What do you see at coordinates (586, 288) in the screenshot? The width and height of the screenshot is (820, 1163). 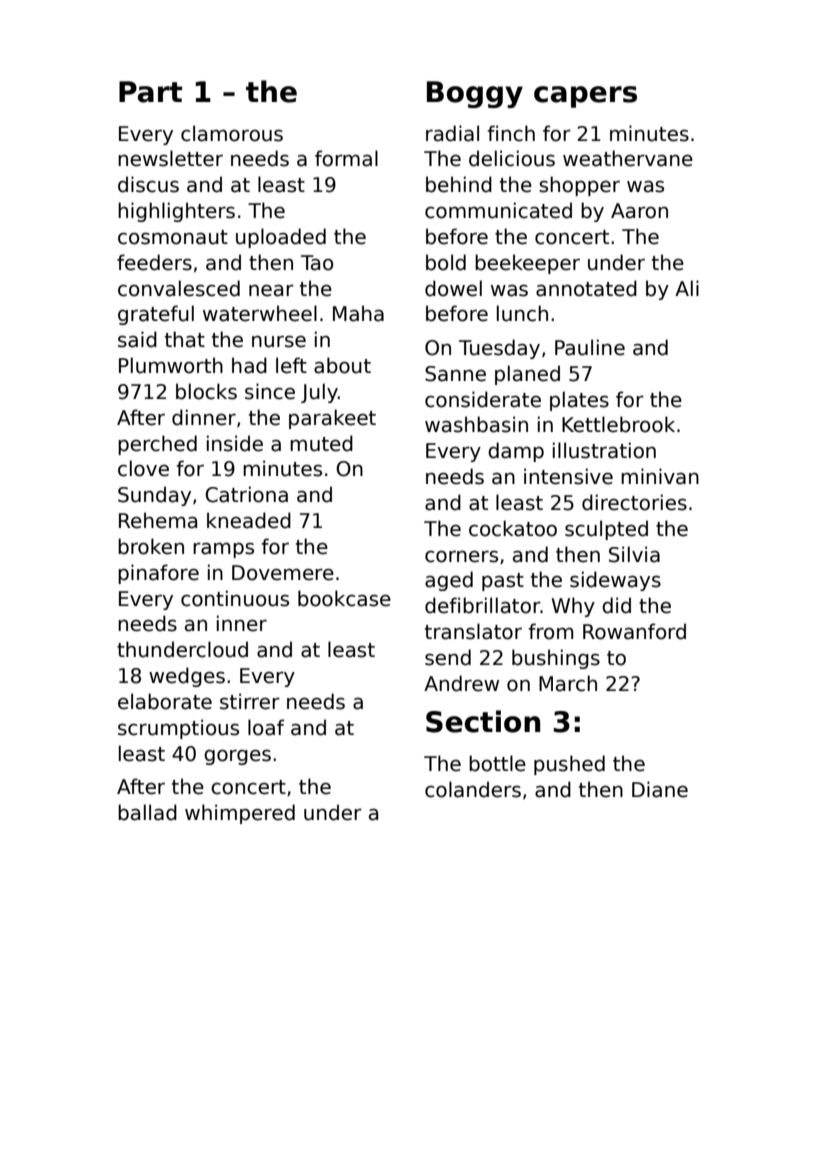 I see `annotated` at bounding box center [586, 288].
